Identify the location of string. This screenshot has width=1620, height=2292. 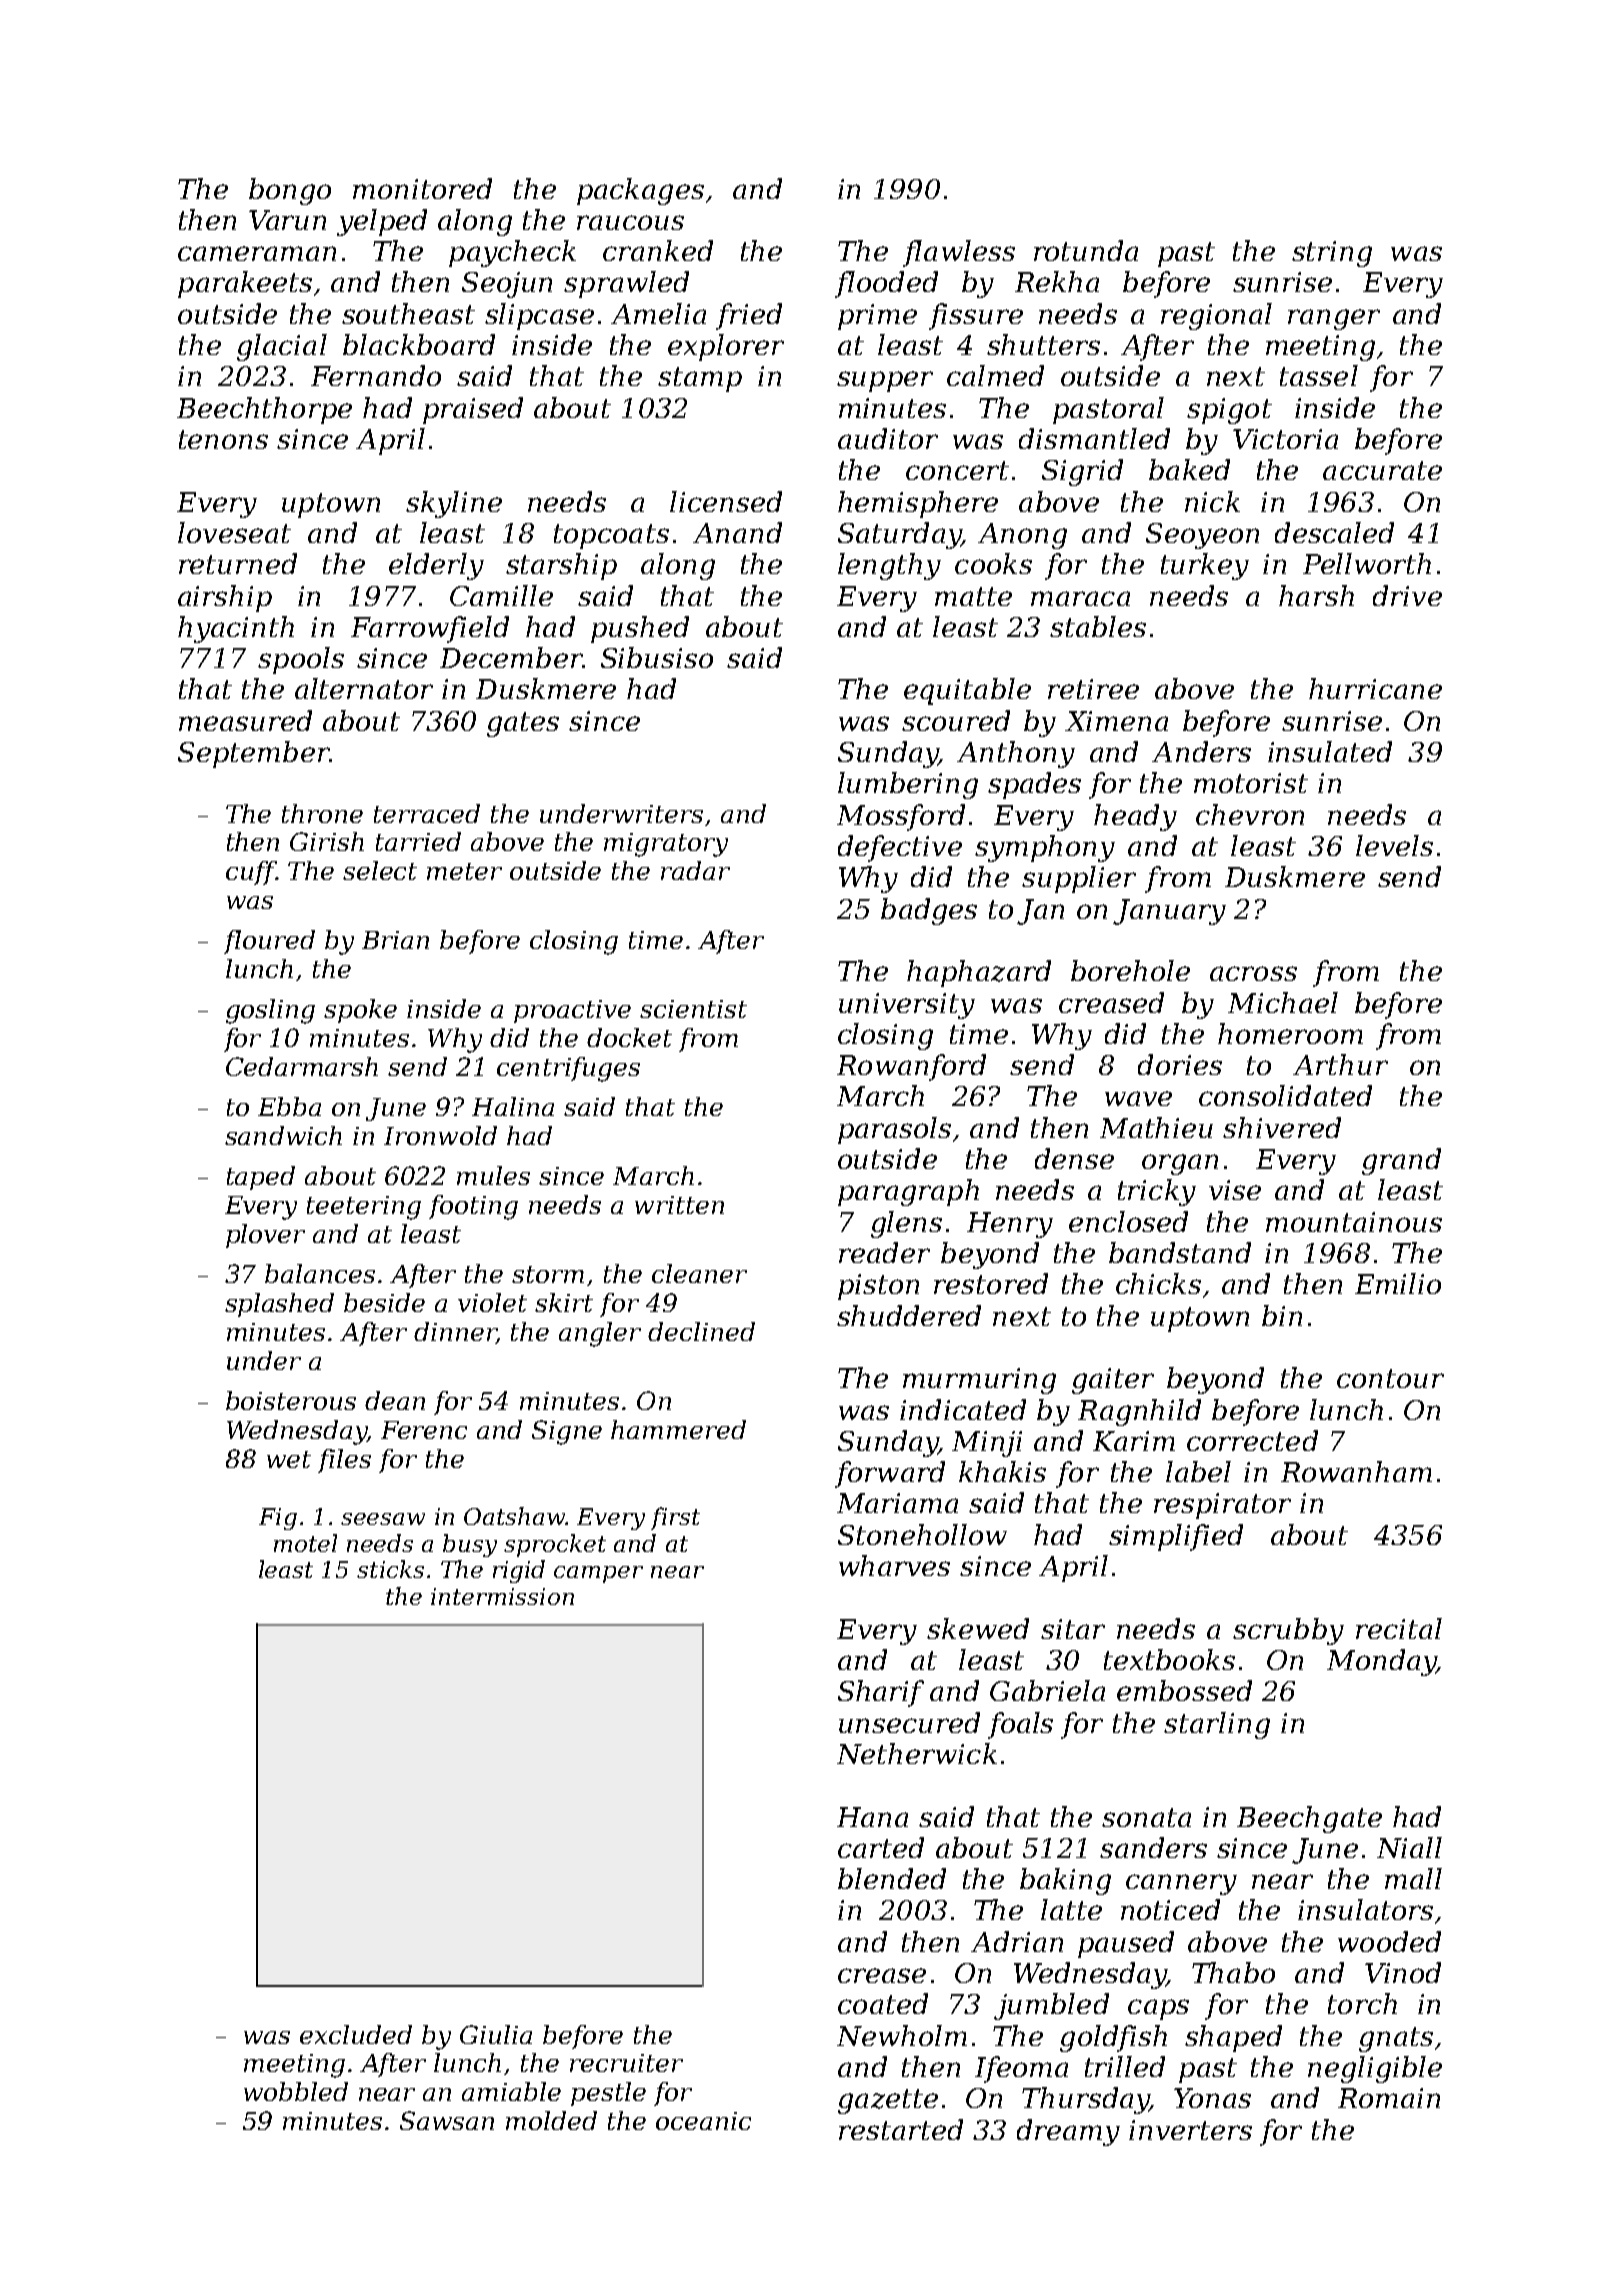
(1332, 254).
